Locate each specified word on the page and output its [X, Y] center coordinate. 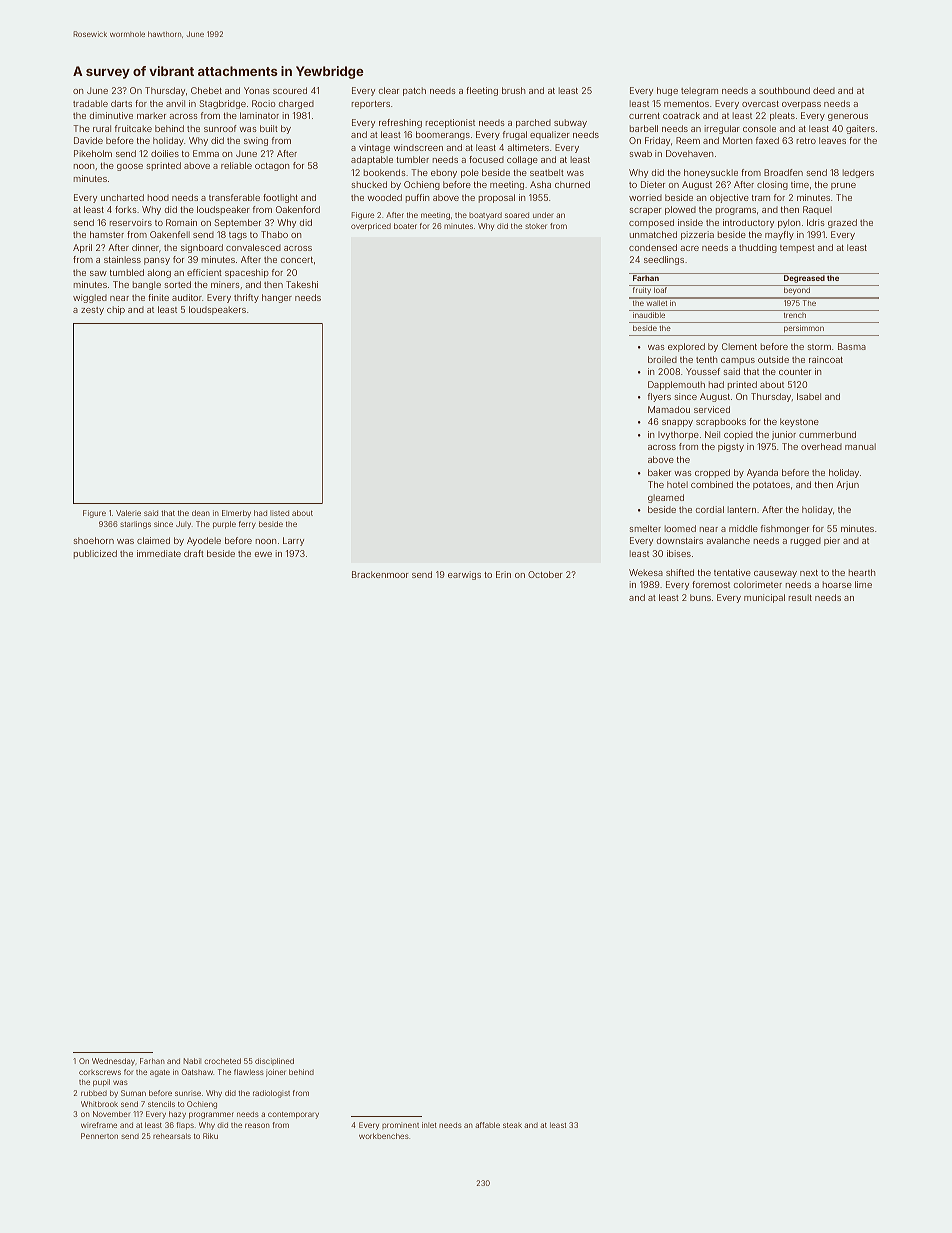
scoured [290, 90]
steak [512, 1125]
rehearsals [172, 1136]
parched [533, 123]
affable [487, 1125]
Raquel [817, 210]
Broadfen [783, 172]
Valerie [128, 513]
